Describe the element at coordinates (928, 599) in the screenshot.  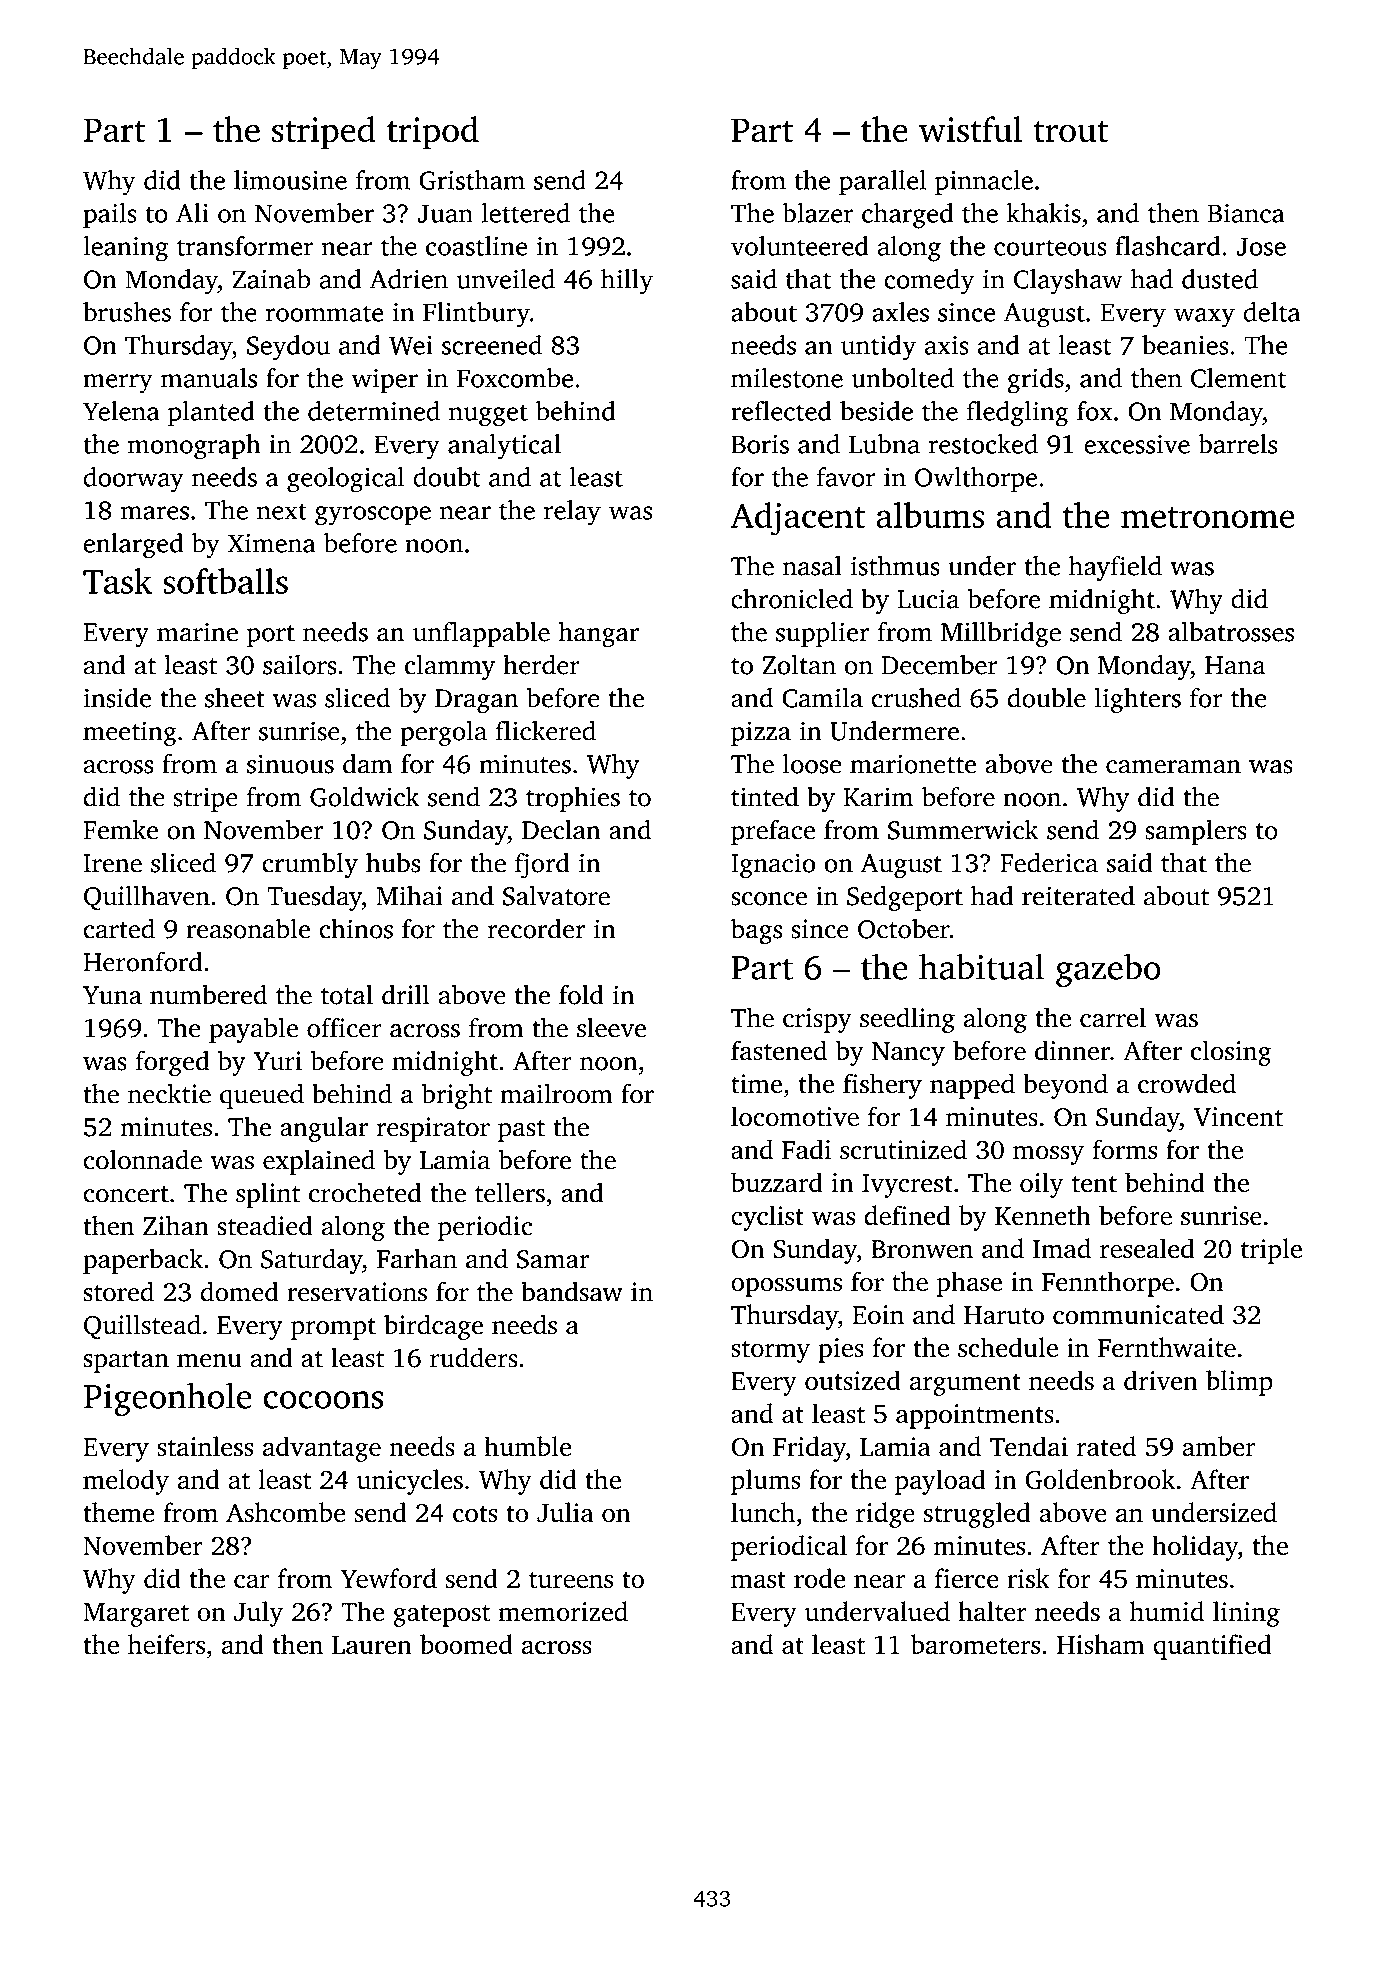
I see `Lucia` at that location.
